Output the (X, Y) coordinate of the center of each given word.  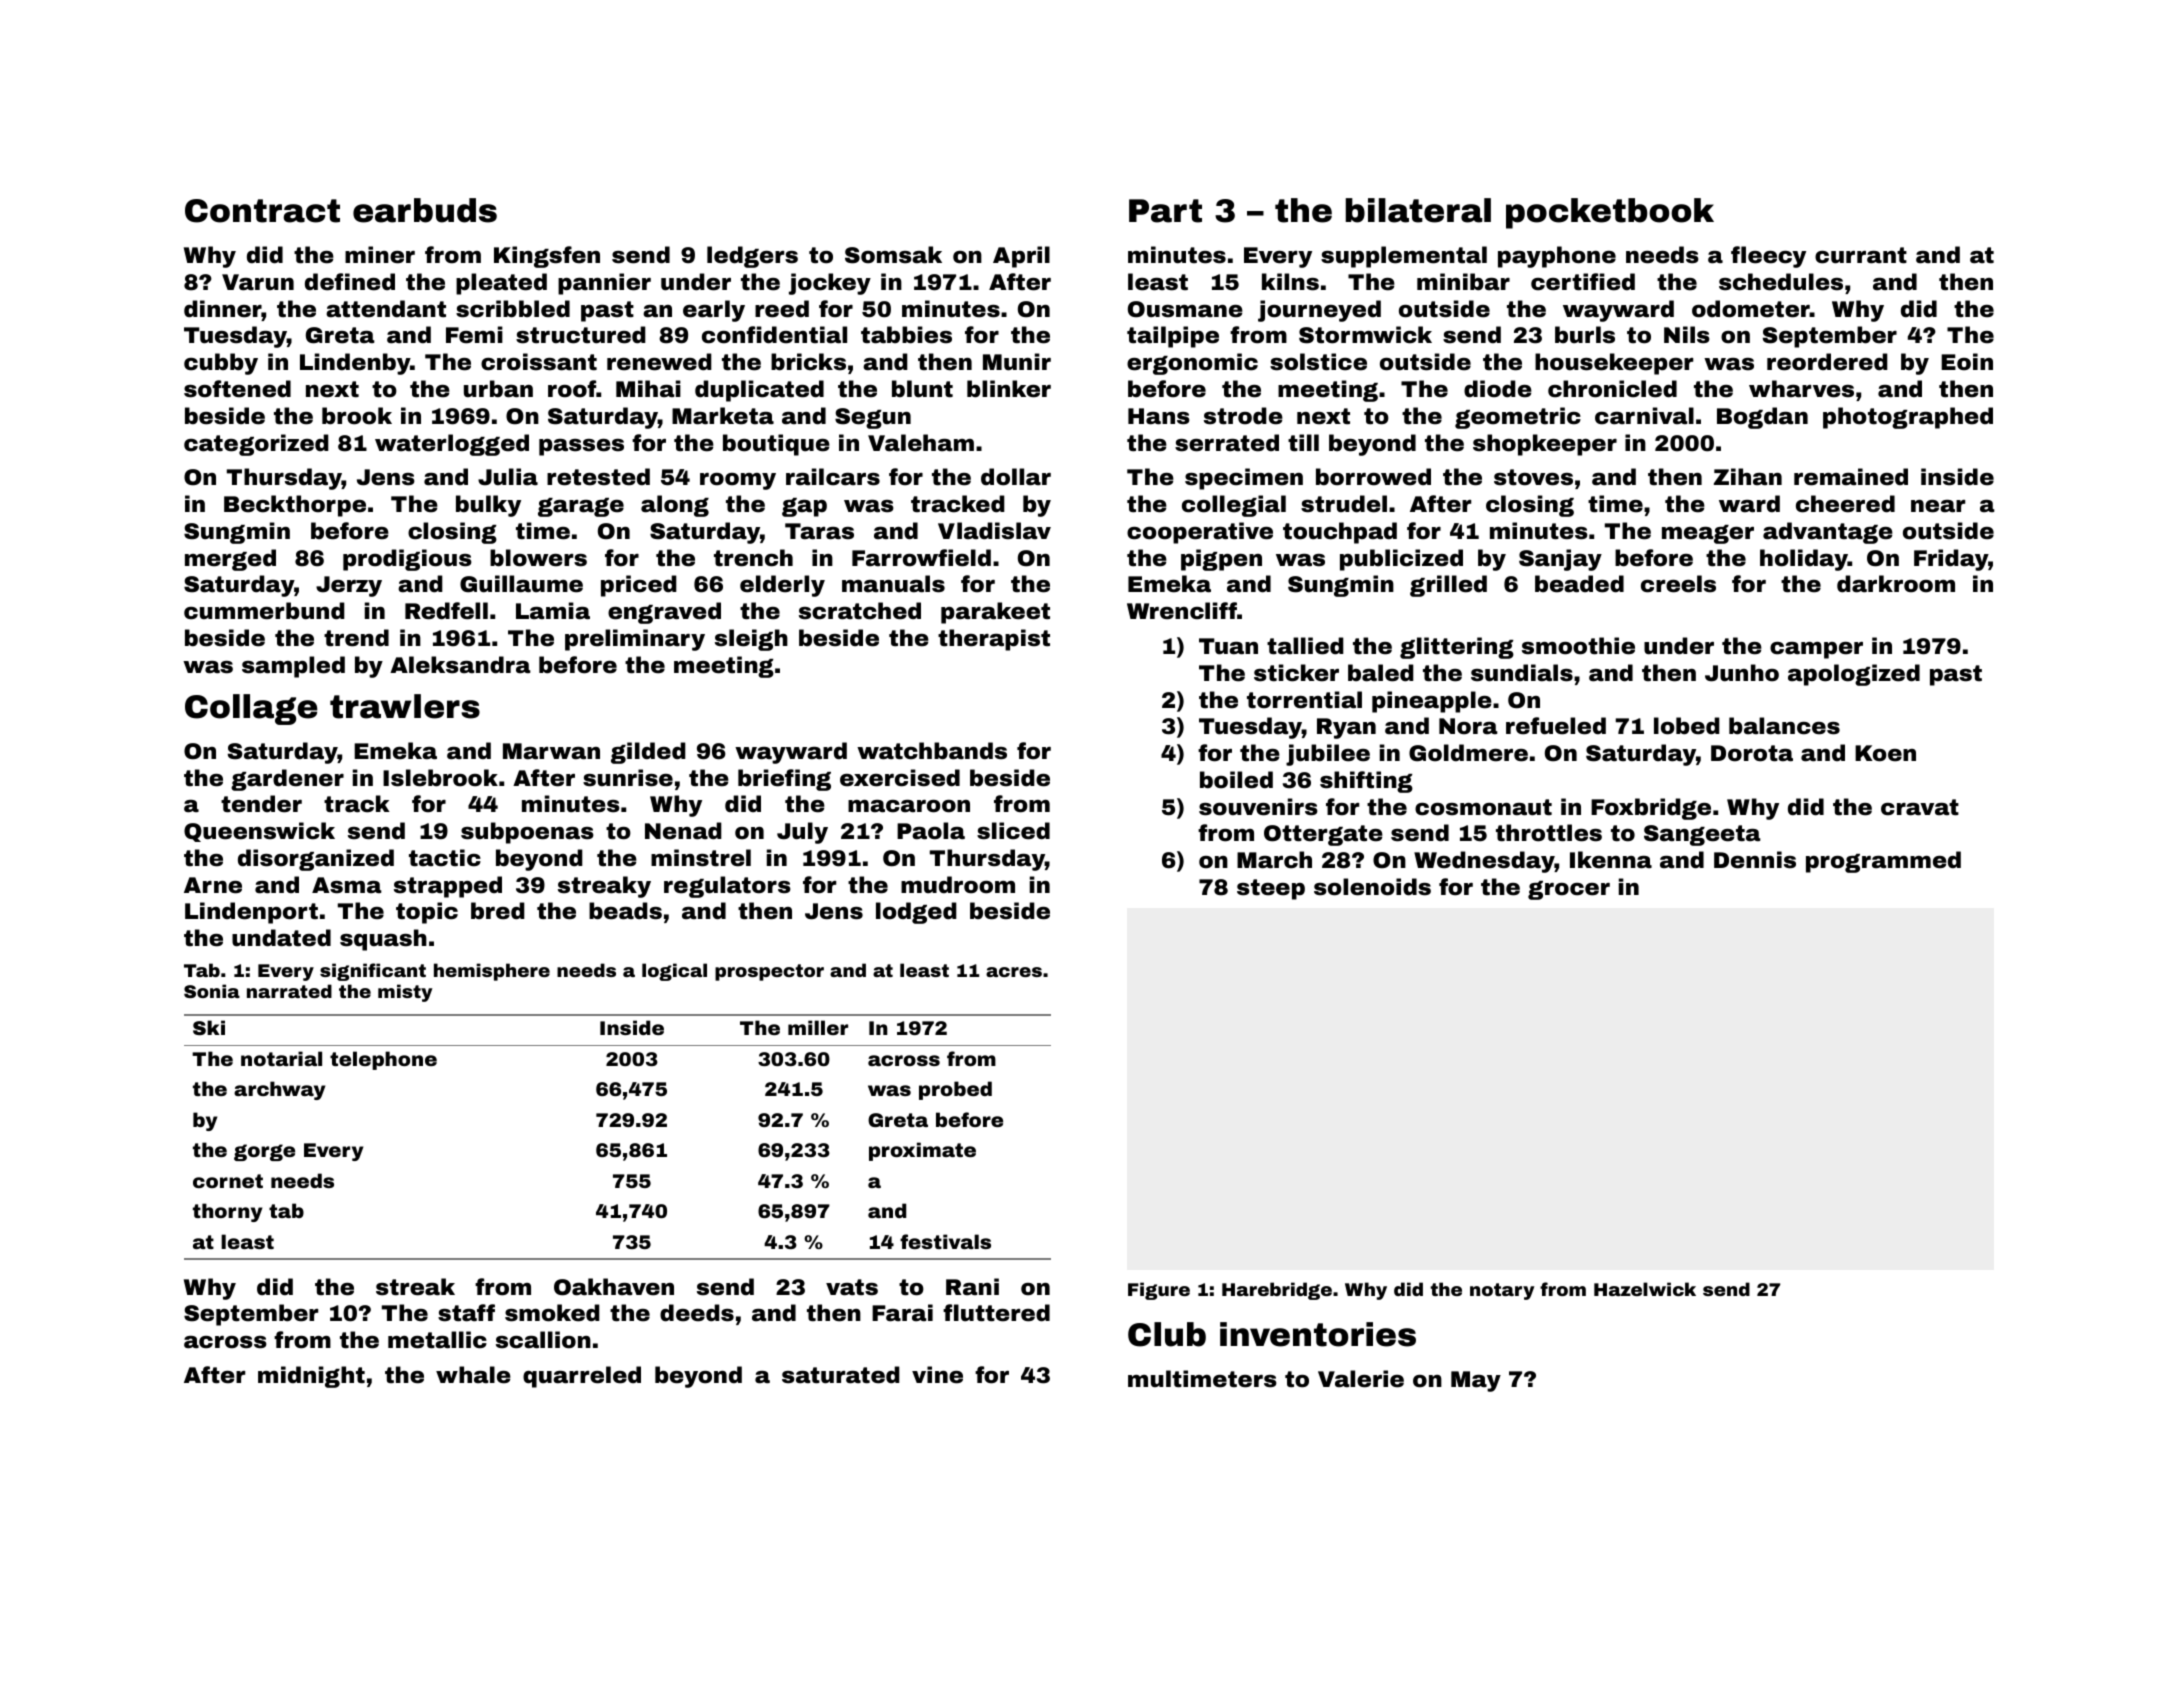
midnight (311, 1377)
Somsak (893, 255)
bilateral (1418, 210)
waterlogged (452, 445)
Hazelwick (1645, 1289)
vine (937, 1375)
